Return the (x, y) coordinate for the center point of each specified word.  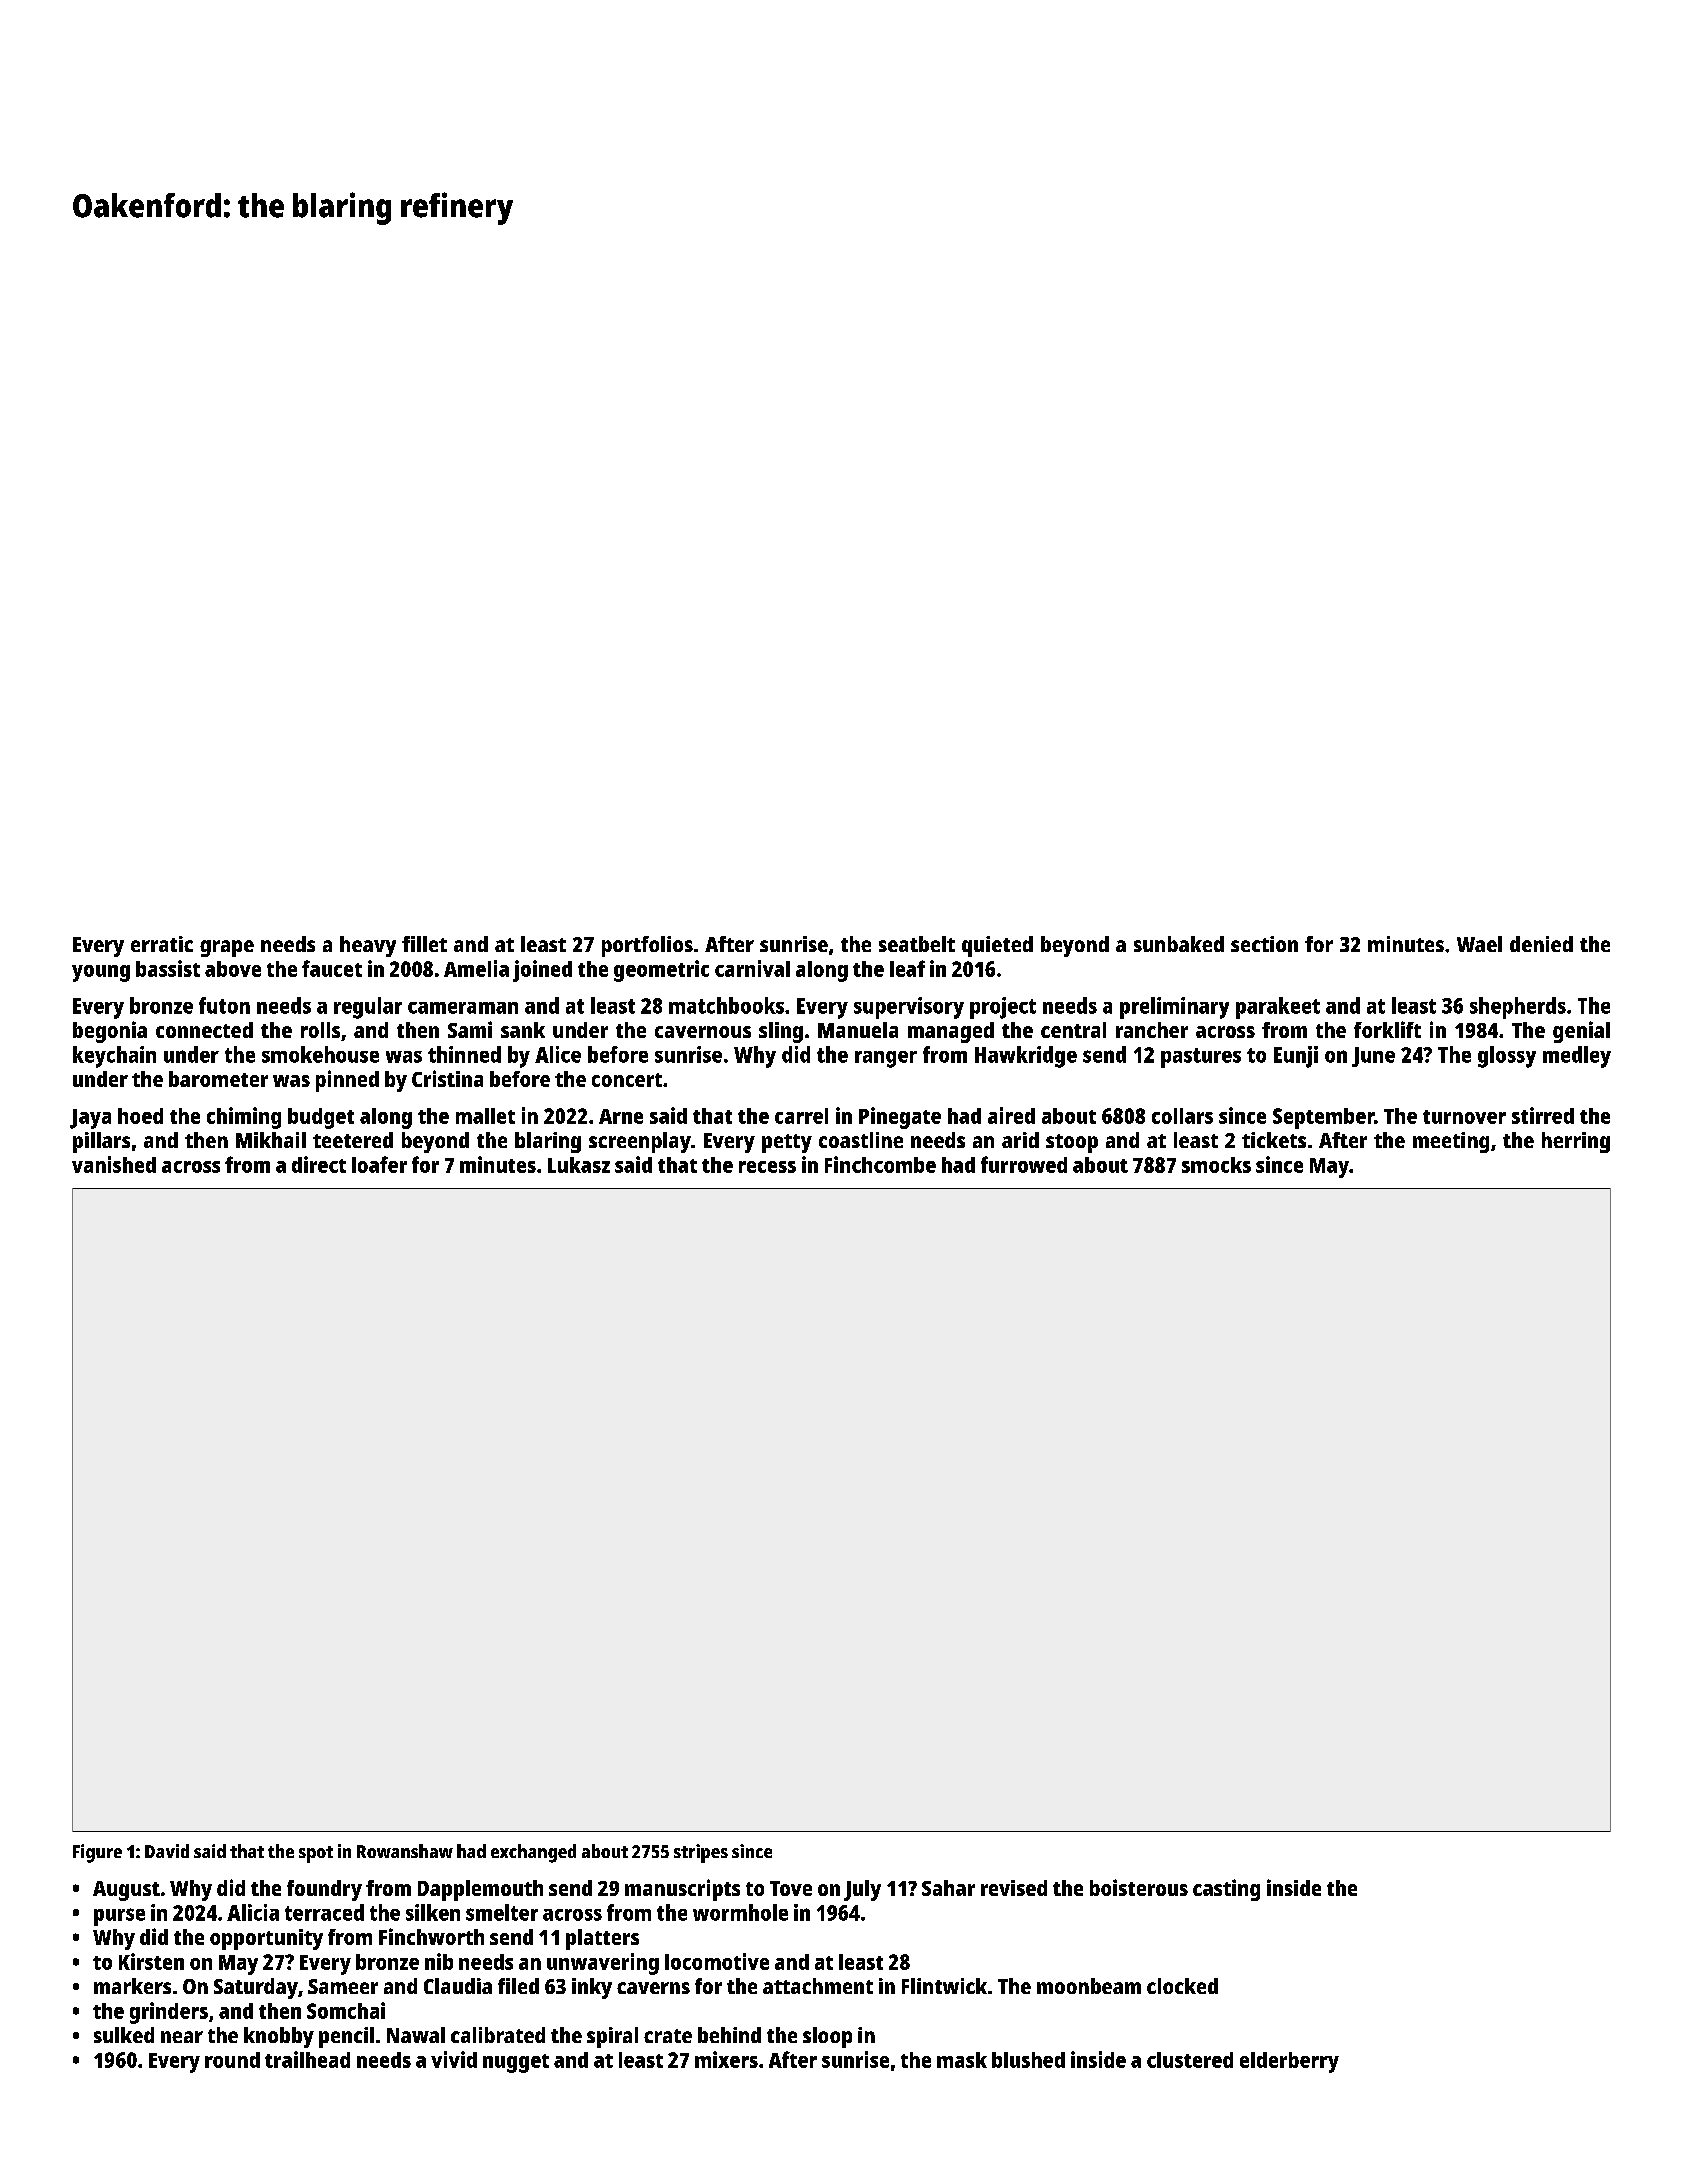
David (167, 1851)
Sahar (948, 1888)
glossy (1507, 1057)
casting (1226, 1890)
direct (319, 1164)
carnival (752, 968)
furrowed (1024, 1164)
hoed (140, 1116)
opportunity (266, 1939)
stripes (701, 1853)
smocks (1216, 1165)
